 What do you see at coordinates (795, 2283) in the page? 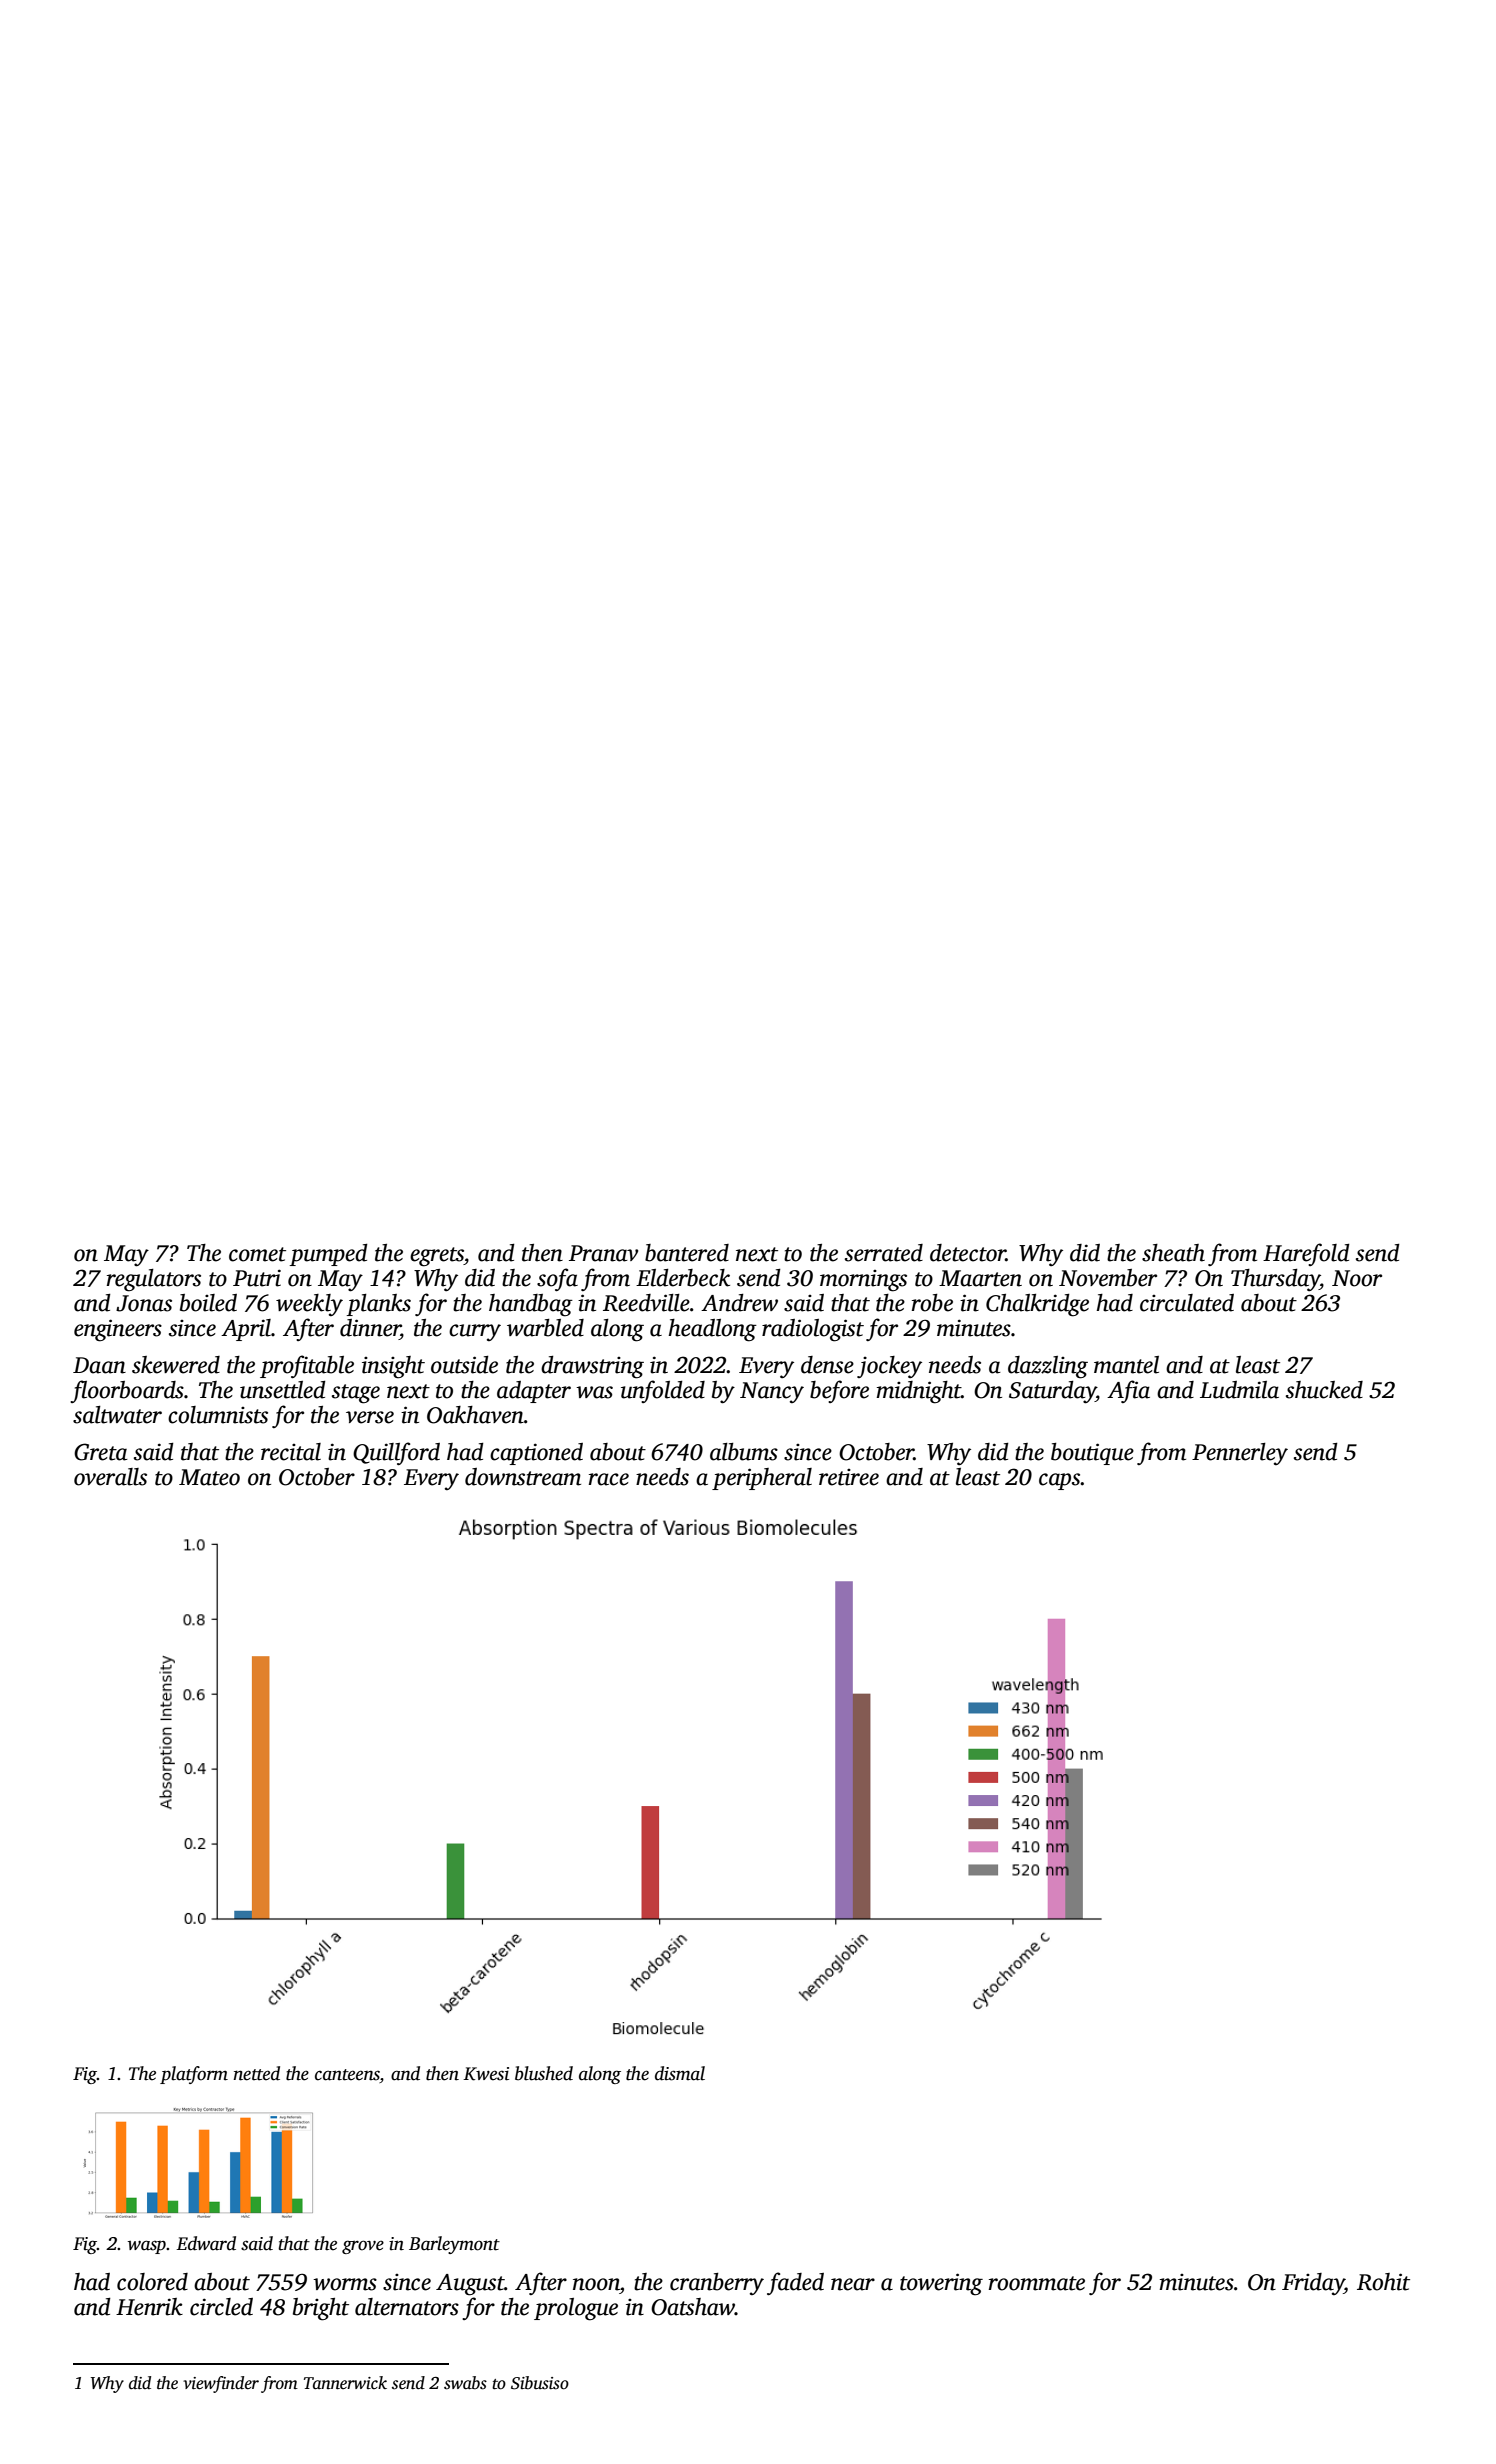
I see `faded` at bounding box center [795, 2283].
